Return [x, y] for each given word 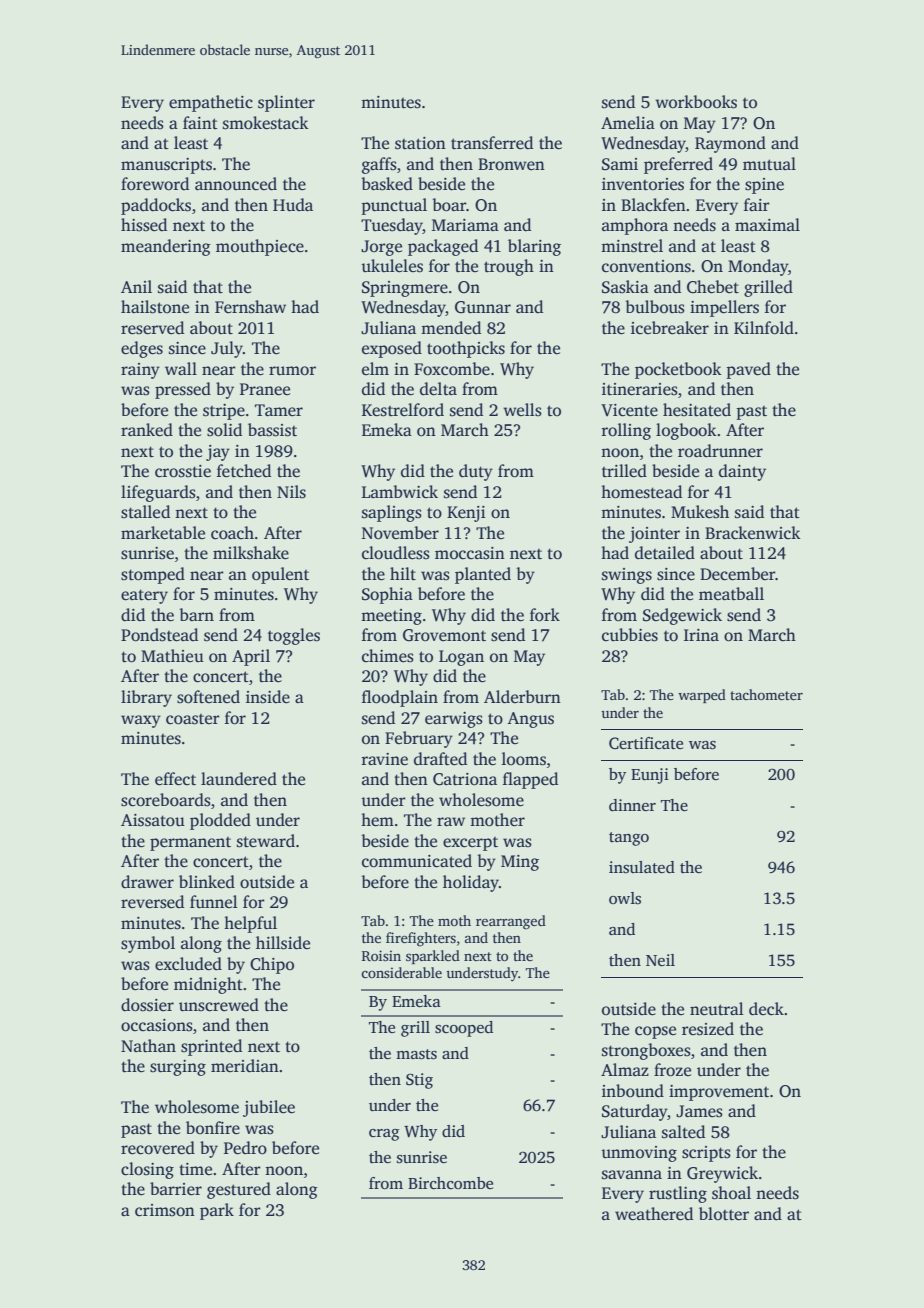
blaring [534, 247]
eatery [144, 596]
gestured [239, 1190]
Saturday [635, 1112]
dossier [147, 1005]
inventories [643, 184]
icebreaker [670, 328]
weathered [654, 1214]
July [227, 349]
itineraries [640, 389]
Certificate [646, 743]
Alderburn [522, 697]
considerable [401, 972]
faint [200, 122]
